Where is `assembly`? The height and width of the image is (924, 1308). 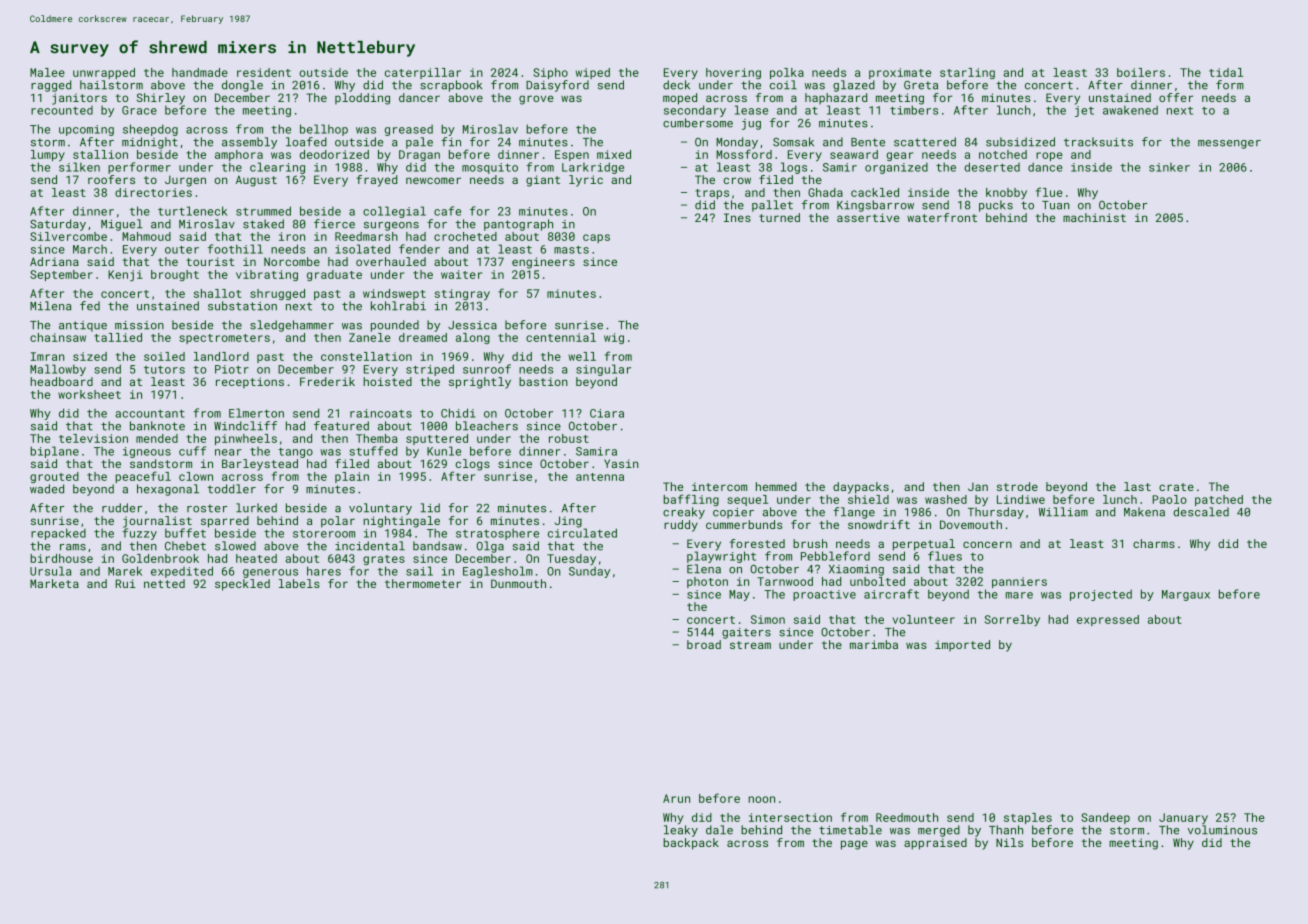
assembly is located at coordinates (249, 143).
